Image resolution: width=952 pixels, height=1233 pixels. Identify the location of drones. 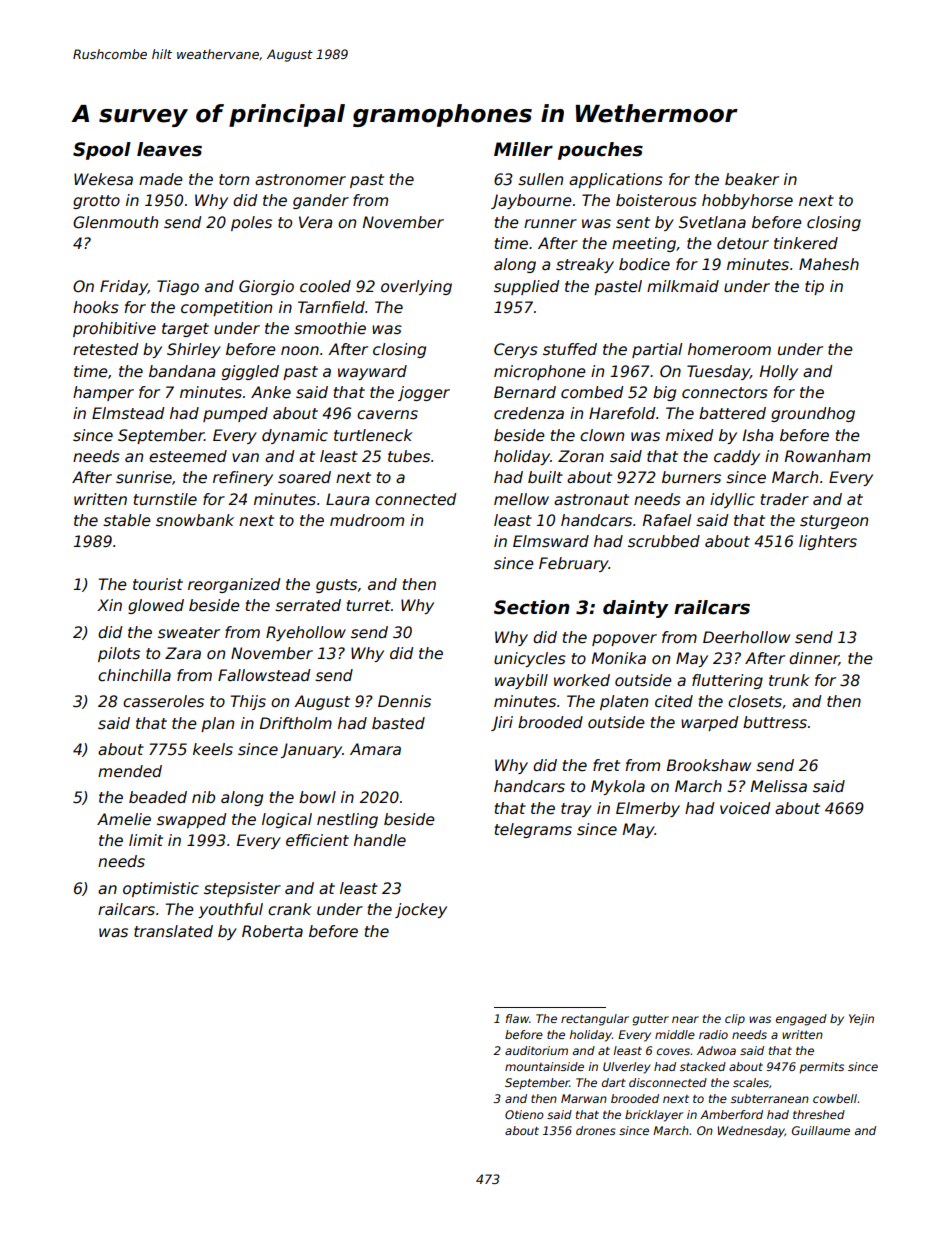
(596, 1130).
